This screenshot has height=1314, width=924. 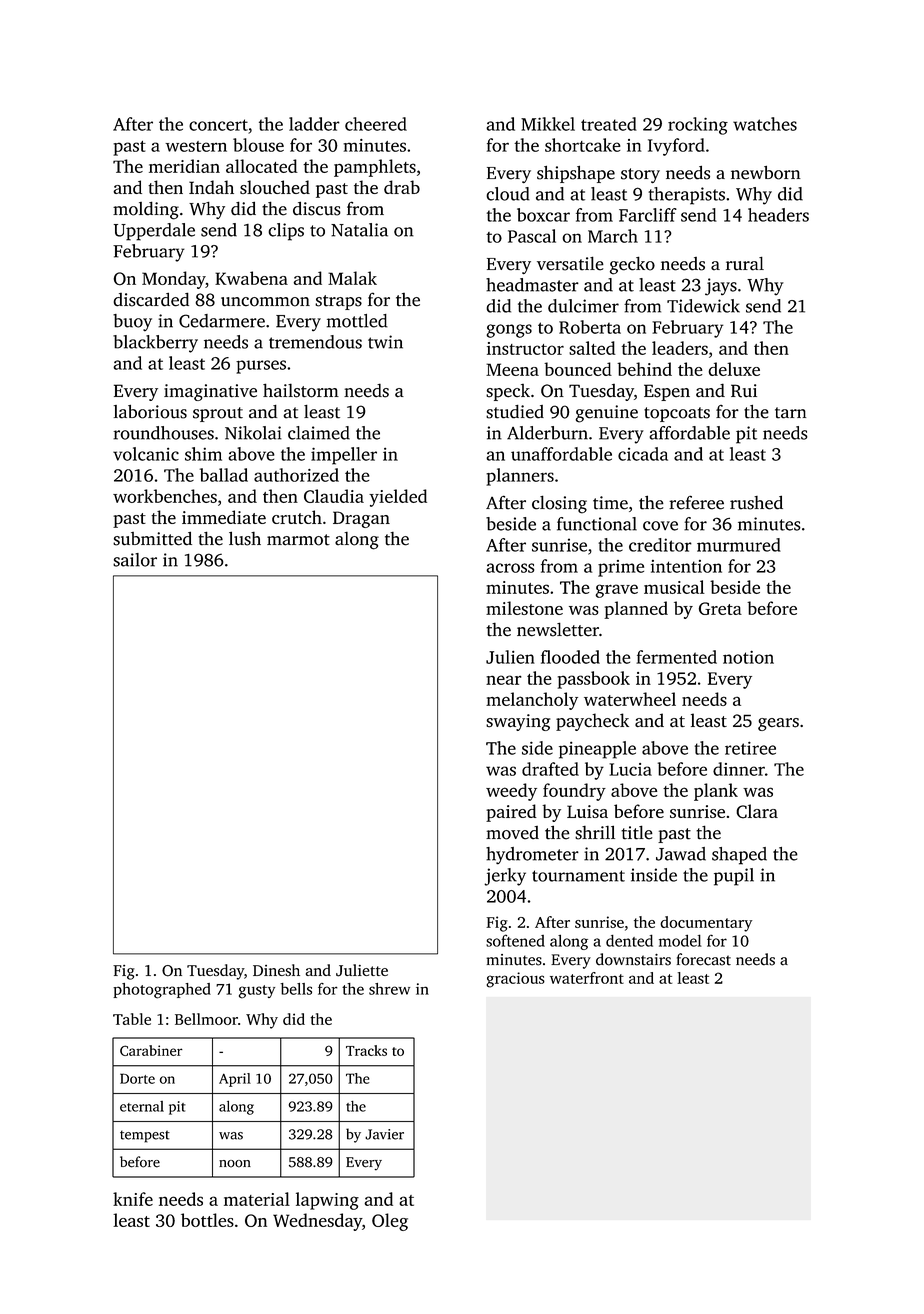 What do you see at coordinates (224, 517) in the screenshot?
I see `immediate` at bounding box center [224, 517].
